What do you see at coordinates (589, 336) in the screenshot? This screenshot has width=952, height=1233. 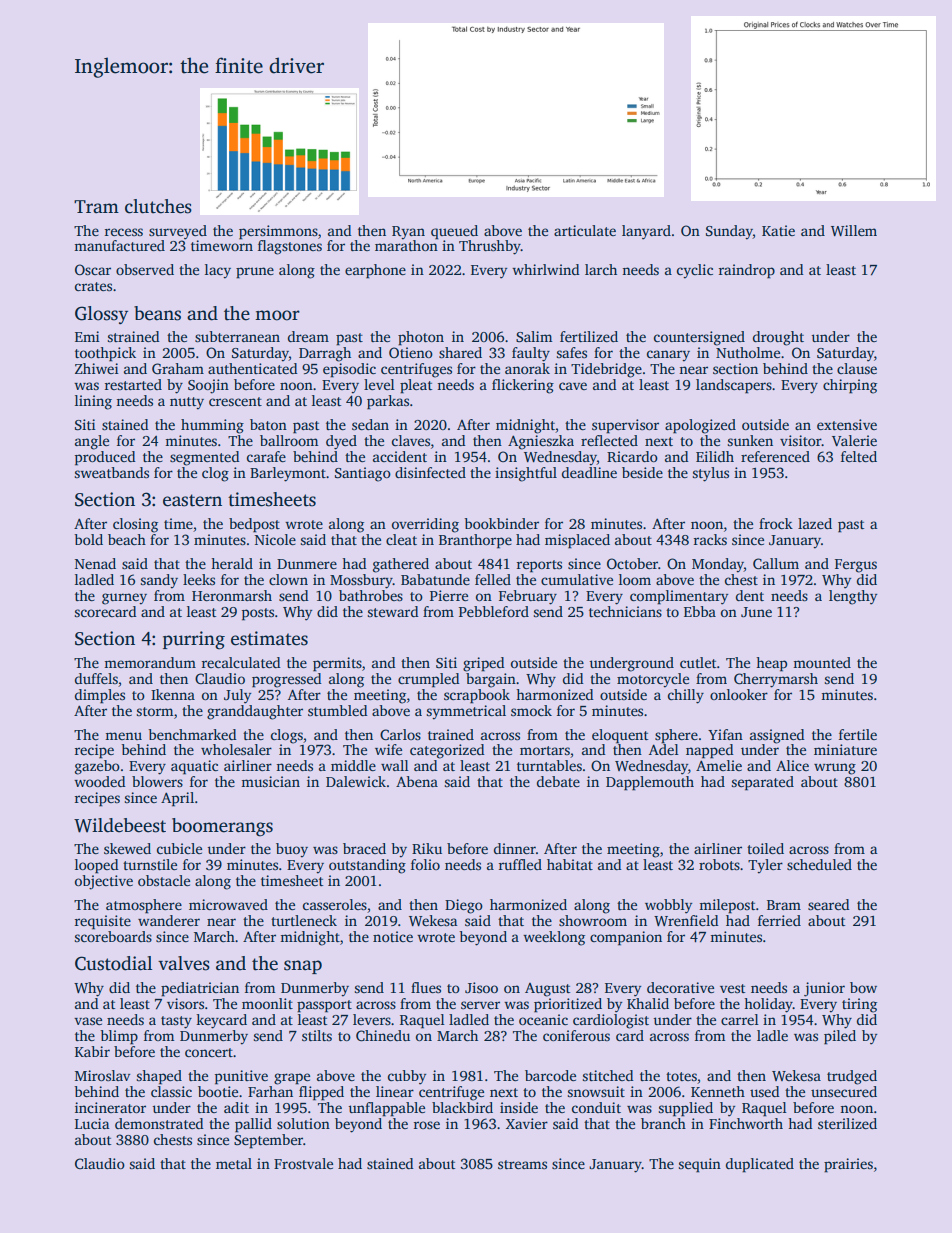 I see `fertilized` at bounding box center [589, 336].
